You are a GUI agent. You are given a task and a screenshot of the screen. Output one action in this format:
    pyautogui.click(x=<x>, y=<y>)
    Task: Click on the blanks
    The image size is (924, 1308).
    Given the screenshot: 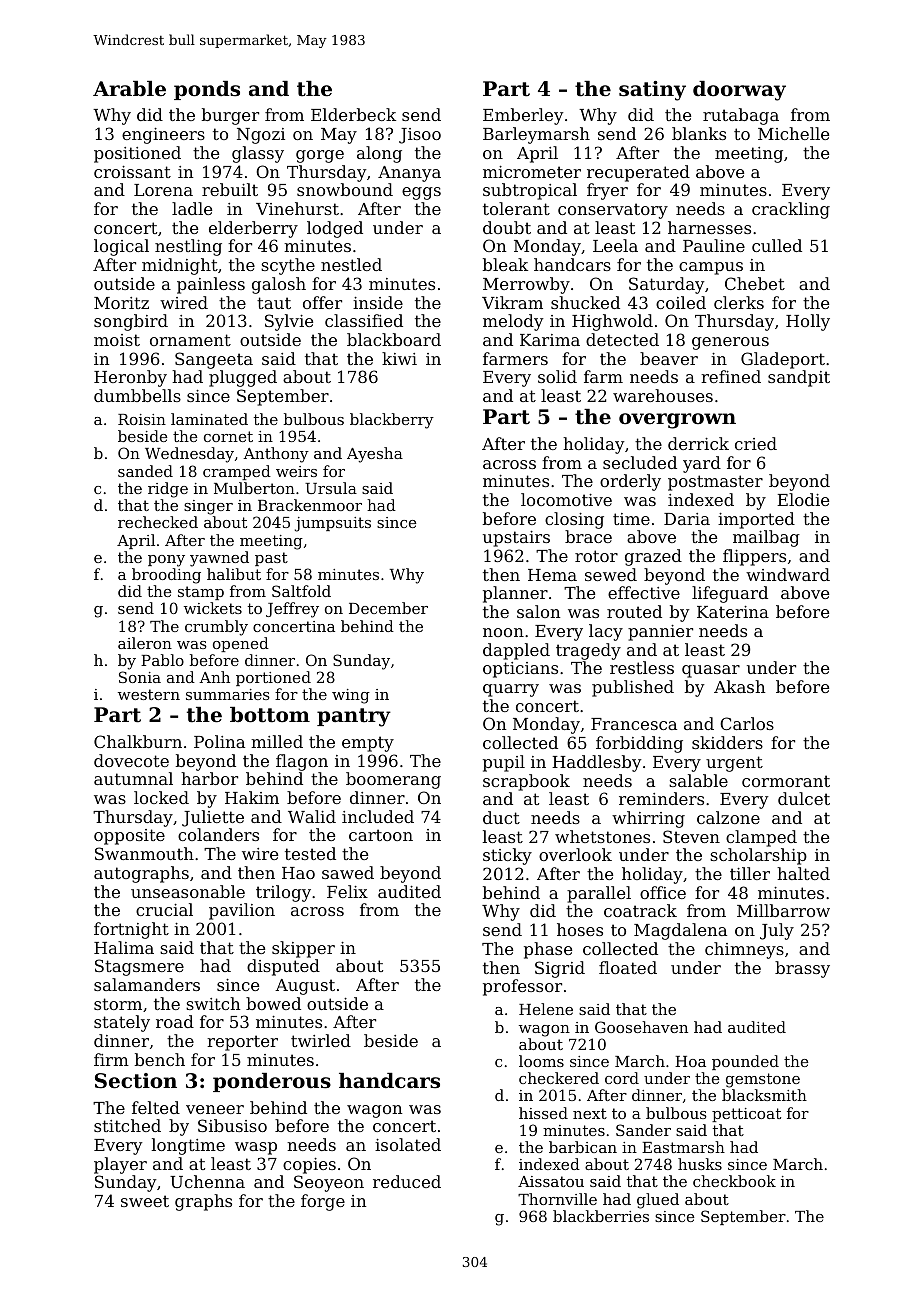 What is the action you would take?
    pyautogui.click(x=699, y=133)
